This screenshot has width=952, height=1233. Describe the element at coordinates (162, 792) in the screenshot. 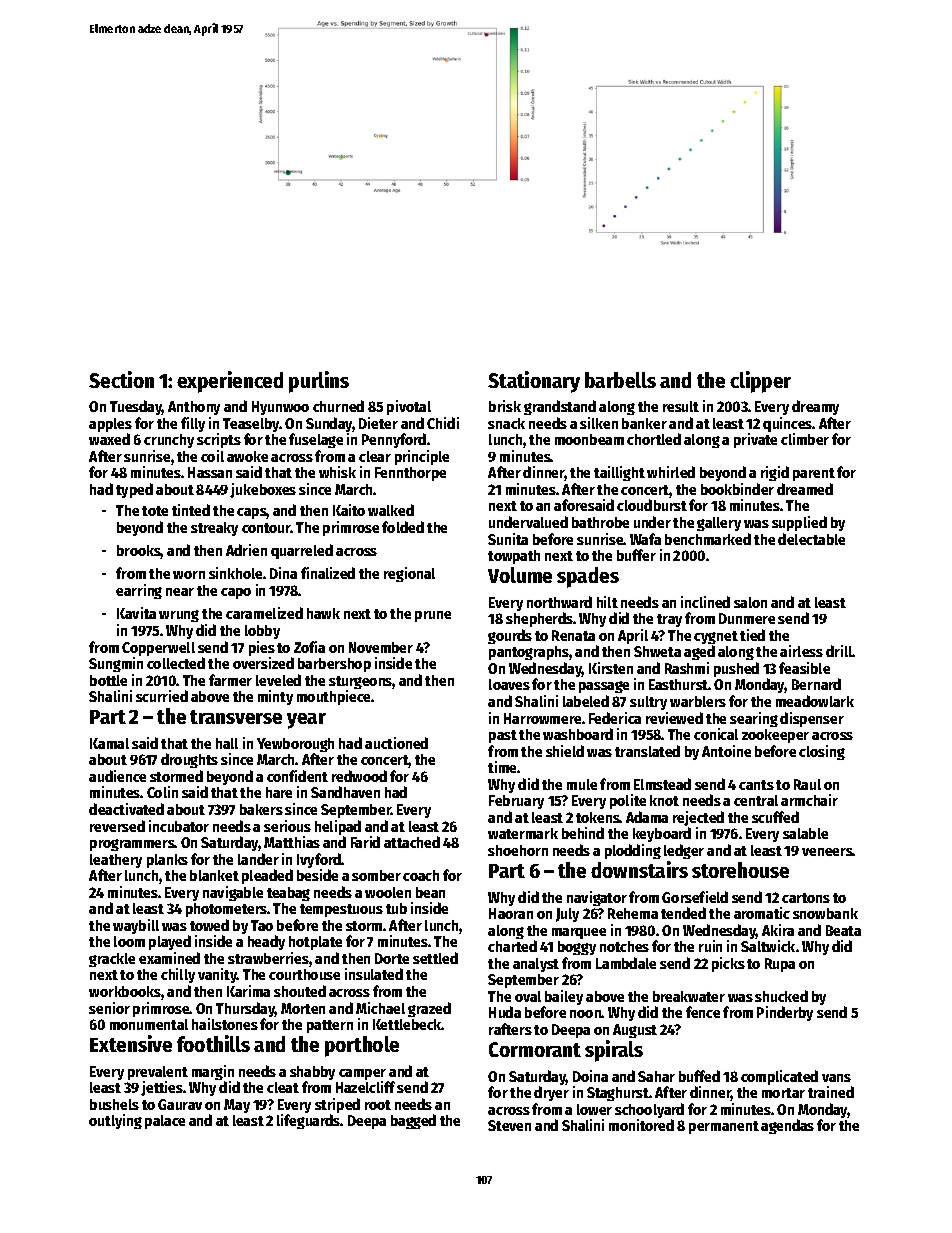

I see `Colin` at that location.
